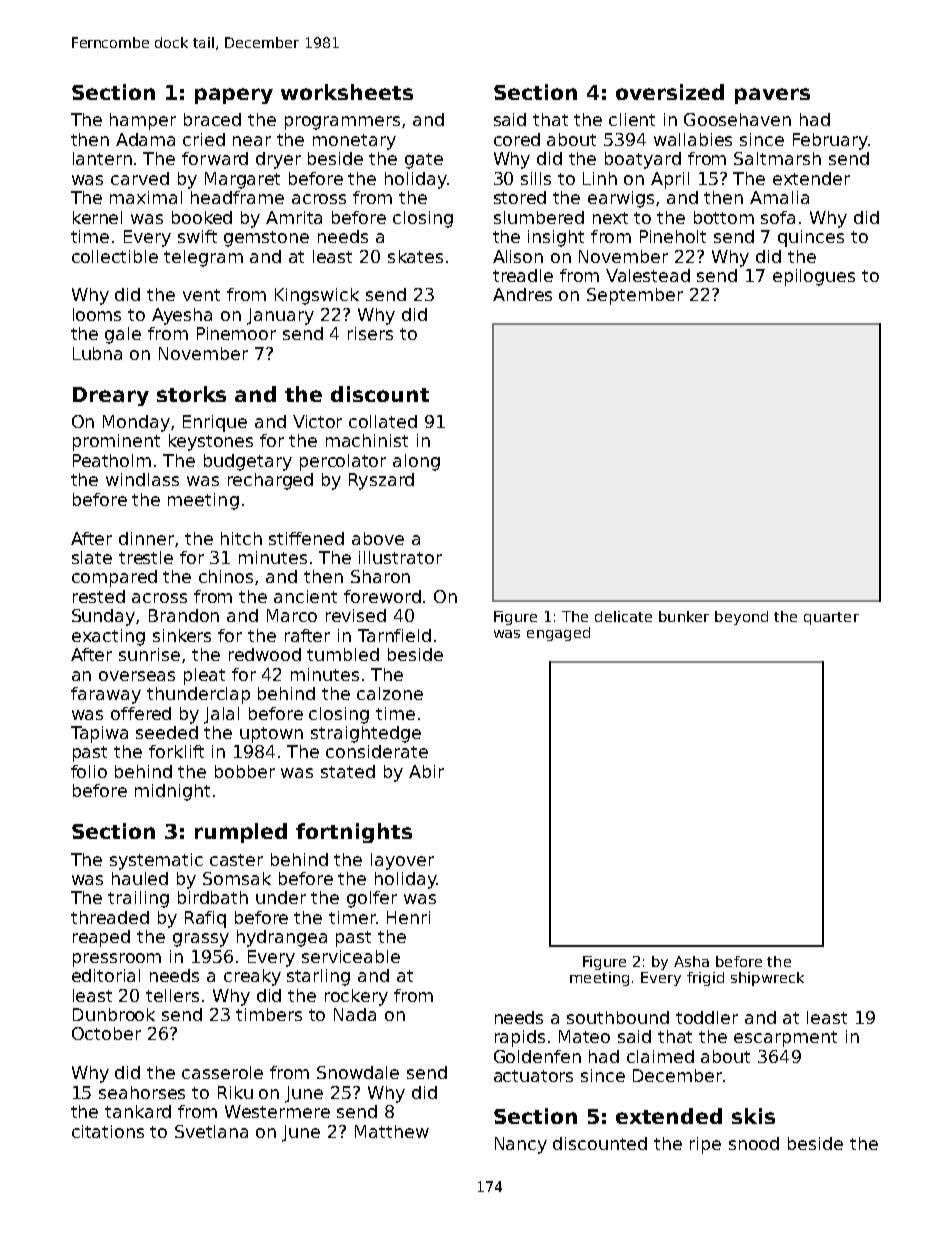 Image resolution: width=952 pixels, height=1233 pixels. Describe the element at coordinates (370, 333) in the document. I see `risers` at that location.
